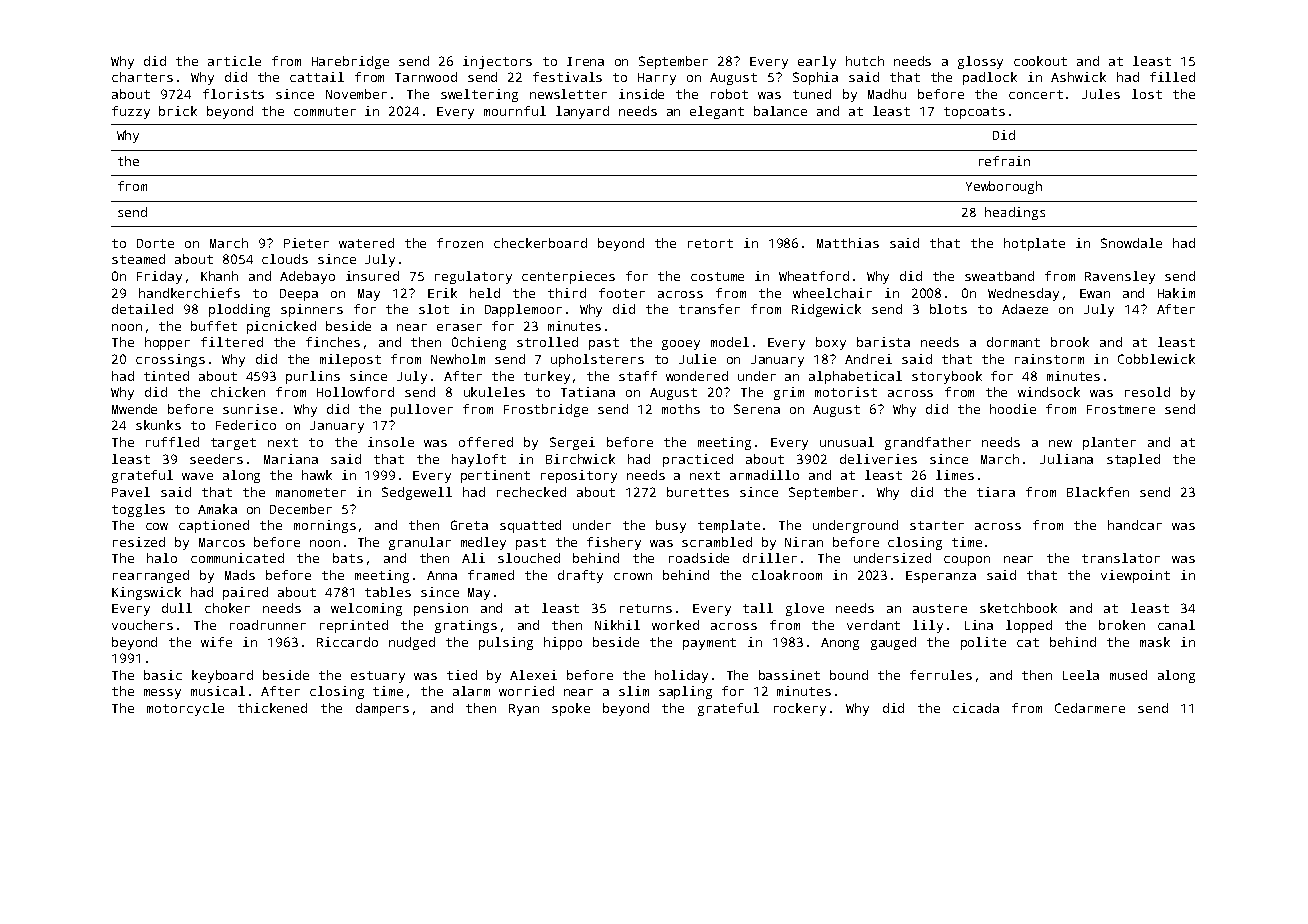  I want to click on transfer, so click(709, 309).
